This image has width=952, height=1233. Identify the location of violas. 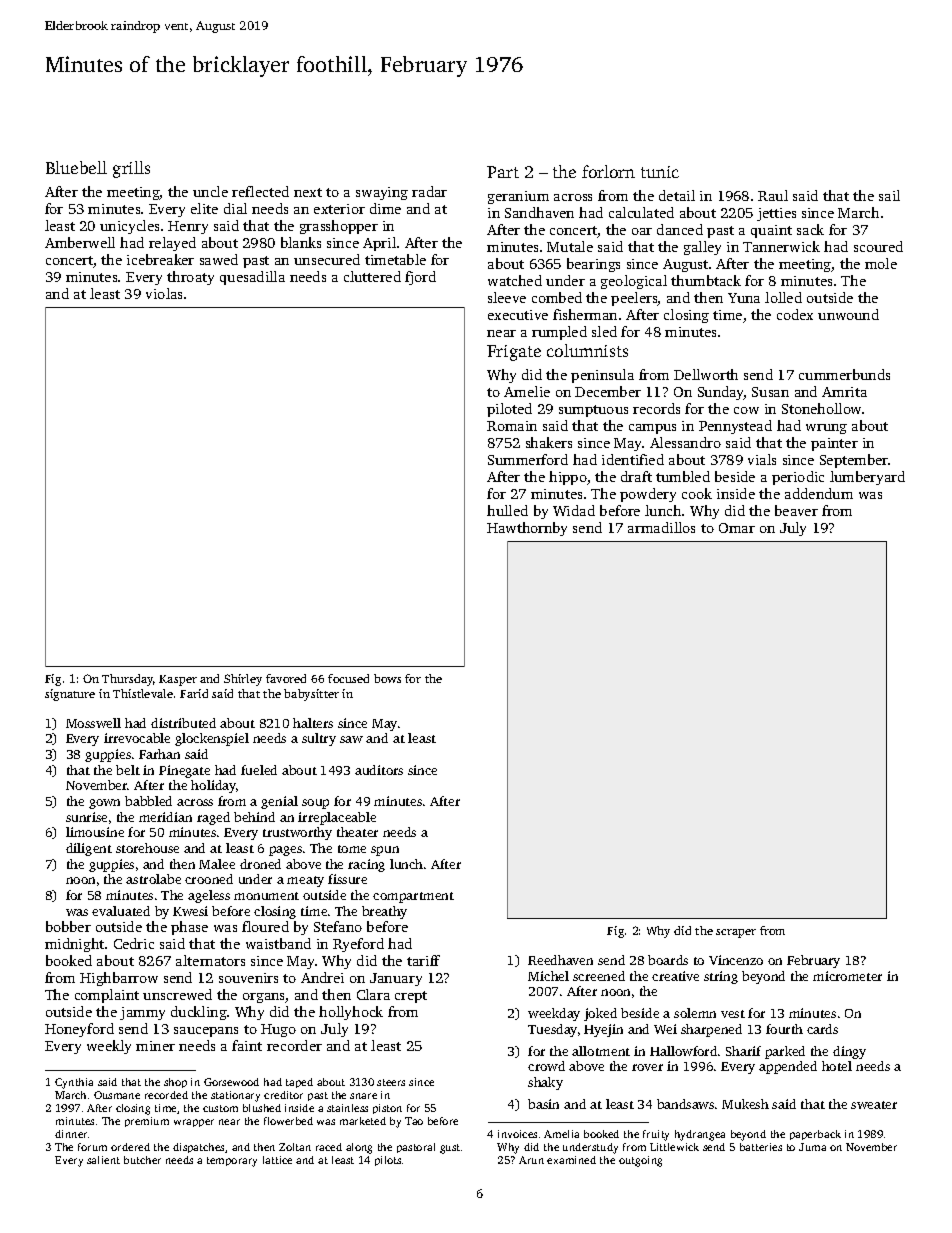
(164, 293).
